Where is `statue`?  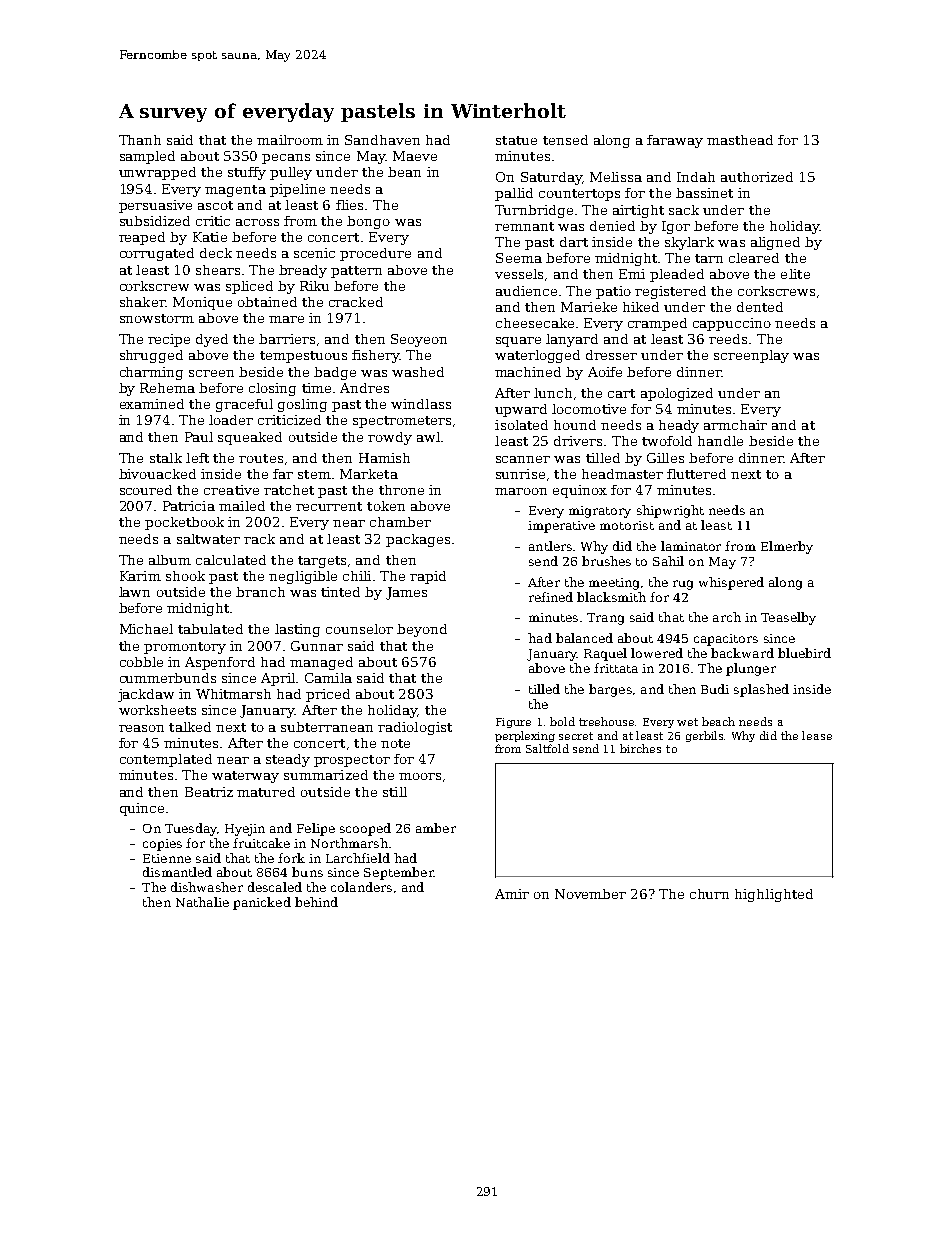
statue is located at coordinates (516, 140).
